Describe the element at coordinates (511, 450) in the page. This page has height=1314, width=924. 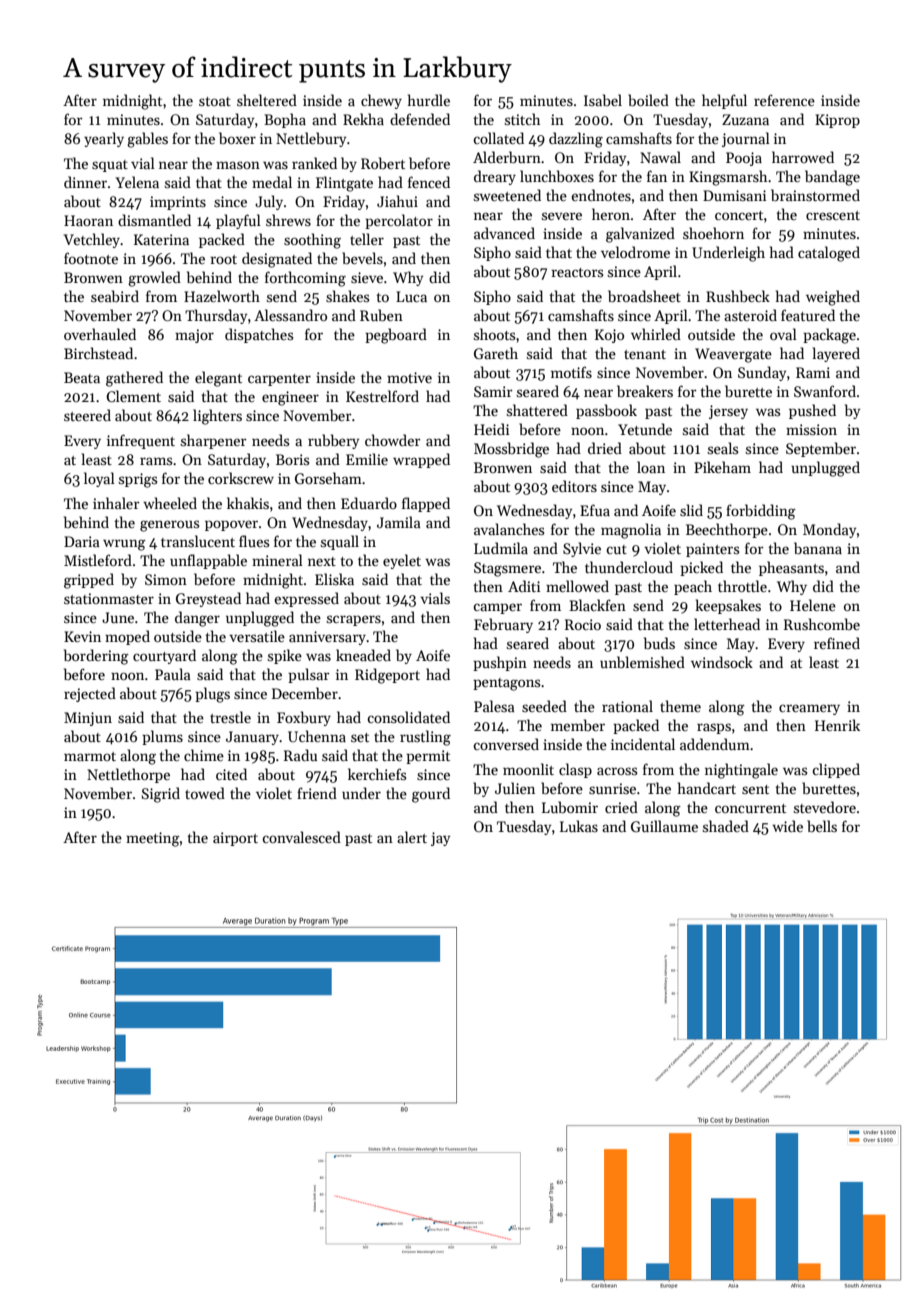
I see `Mossbridge` at that location.
